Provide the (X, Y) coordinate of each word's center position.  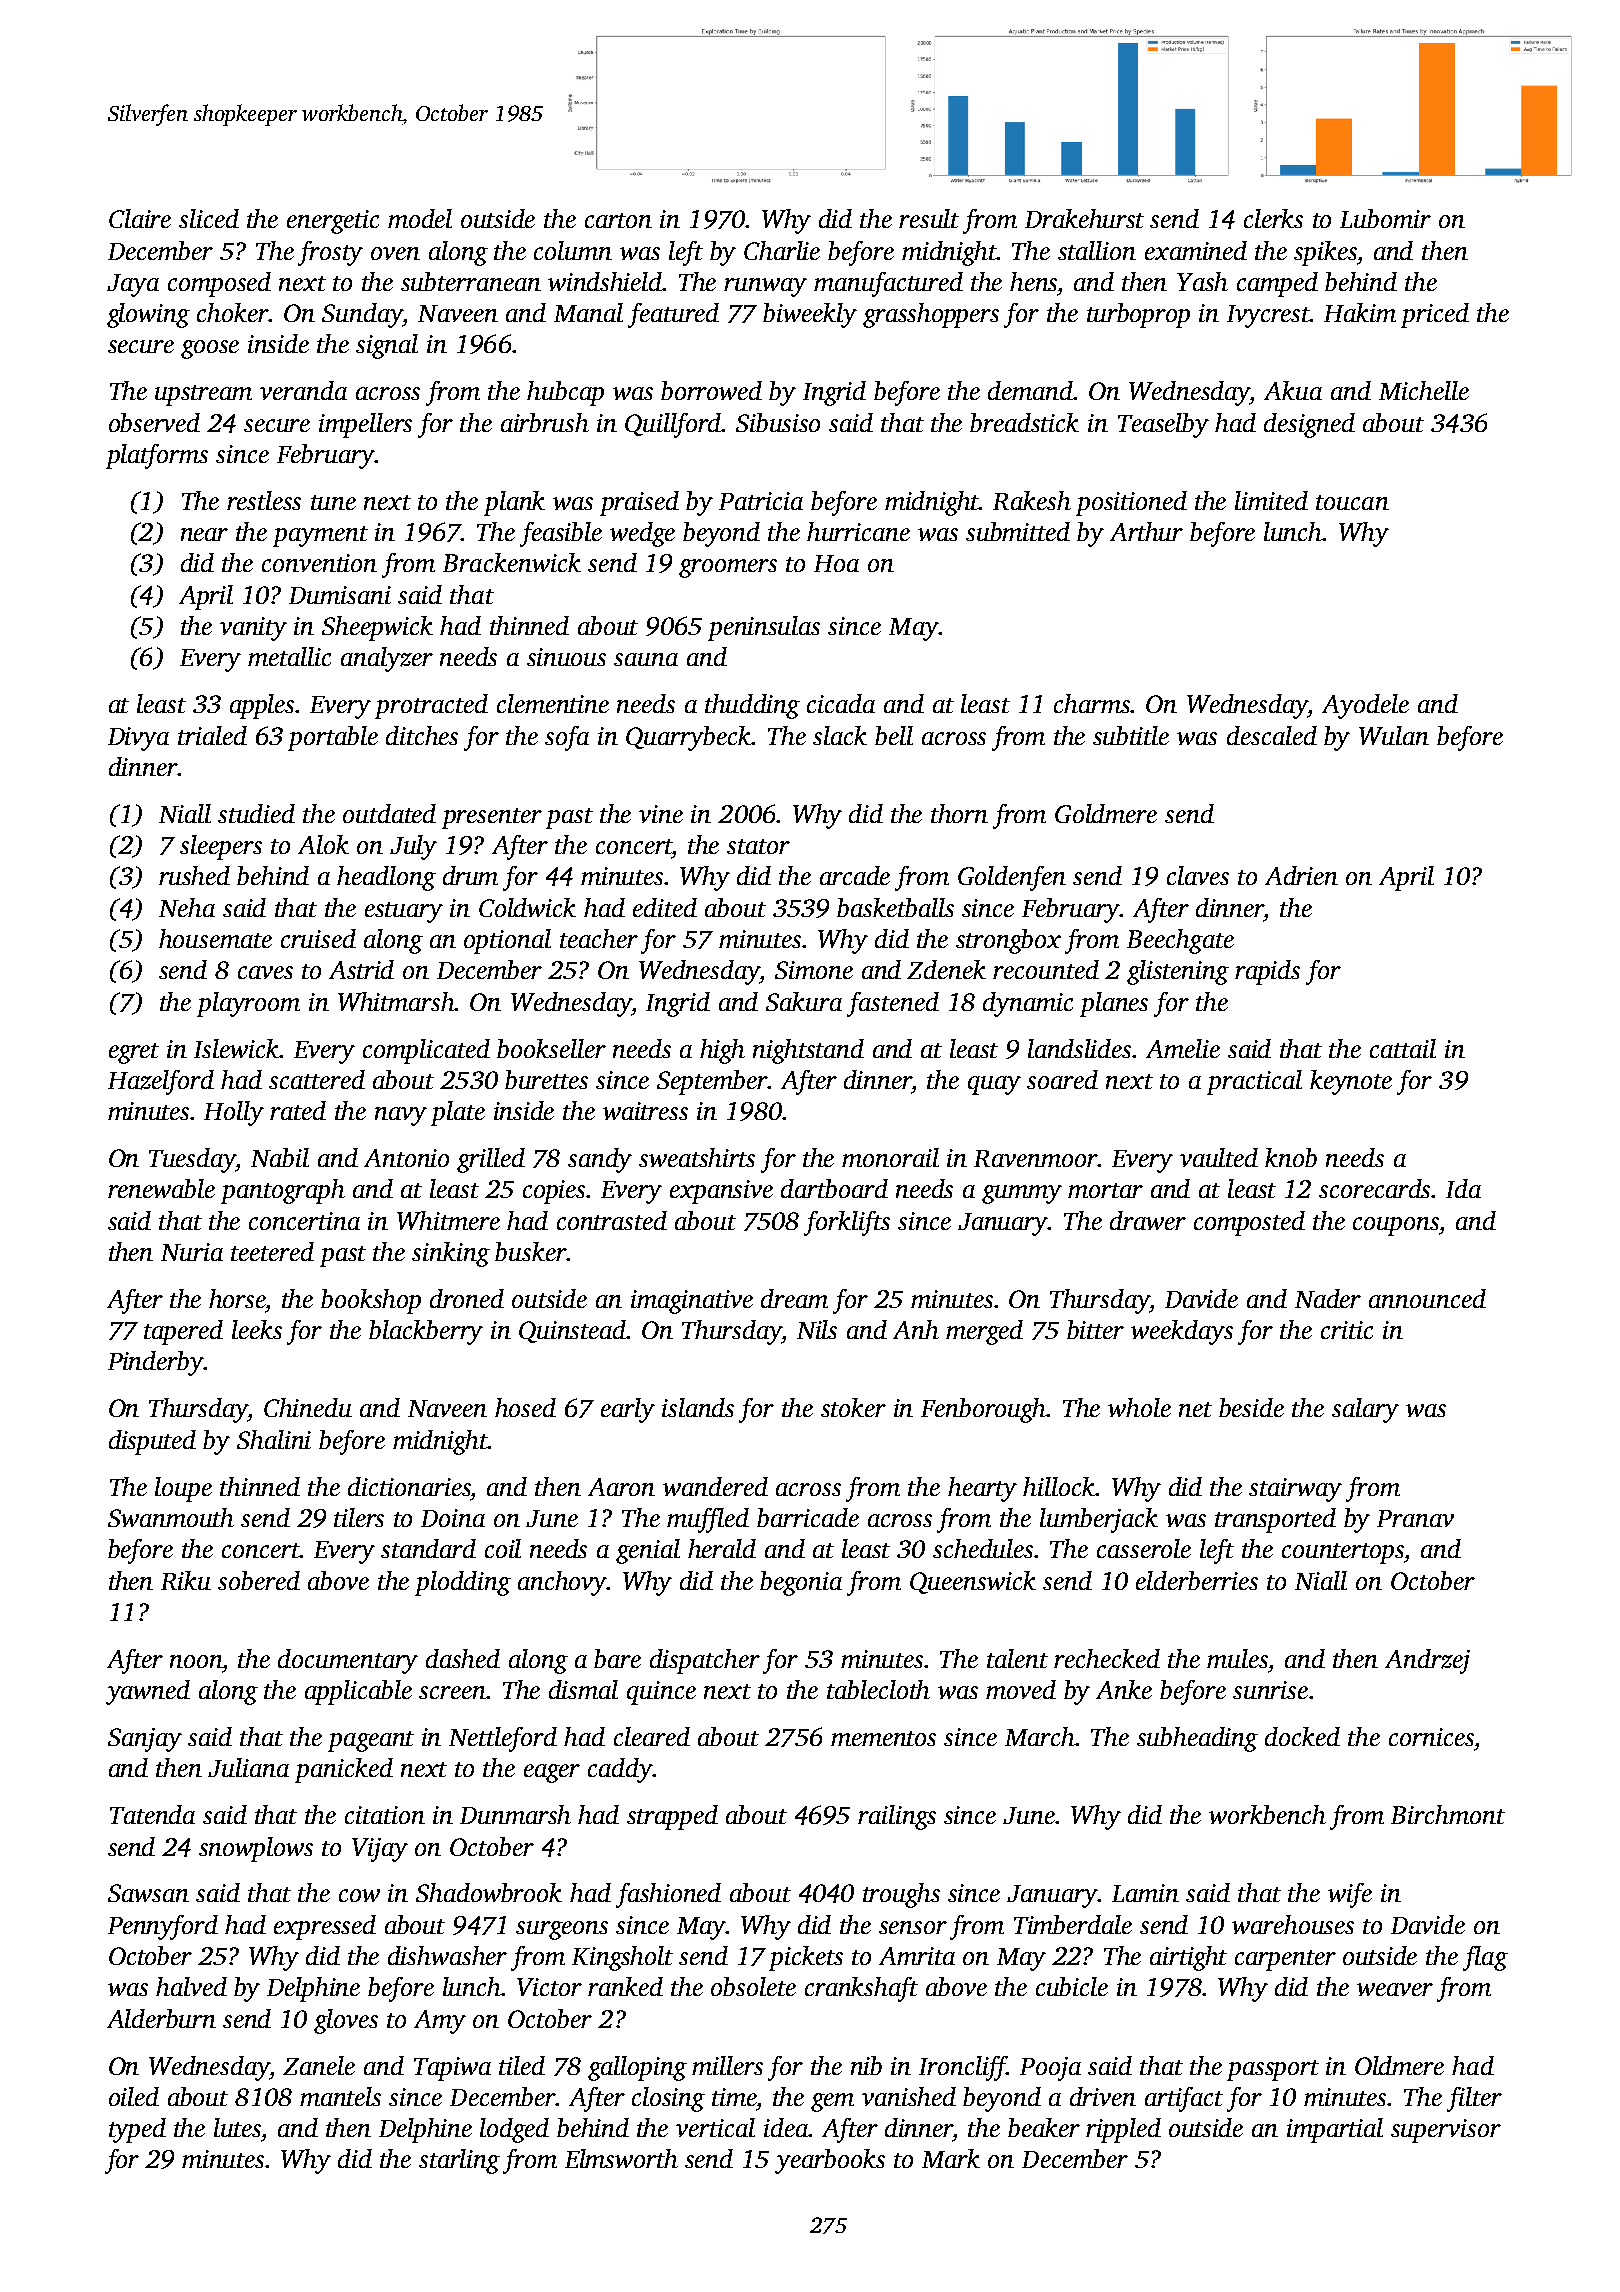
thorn (959, 813)
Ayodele (1365, 706)
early (628, 1410)
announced (1427, 1298)
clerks (1273, 218)
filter (1474, 2099)
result (929, 218)
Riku (186, 1580)
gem (832, 2102)
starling (459, 2161)
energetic (333, 222)
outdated (389, 813)
